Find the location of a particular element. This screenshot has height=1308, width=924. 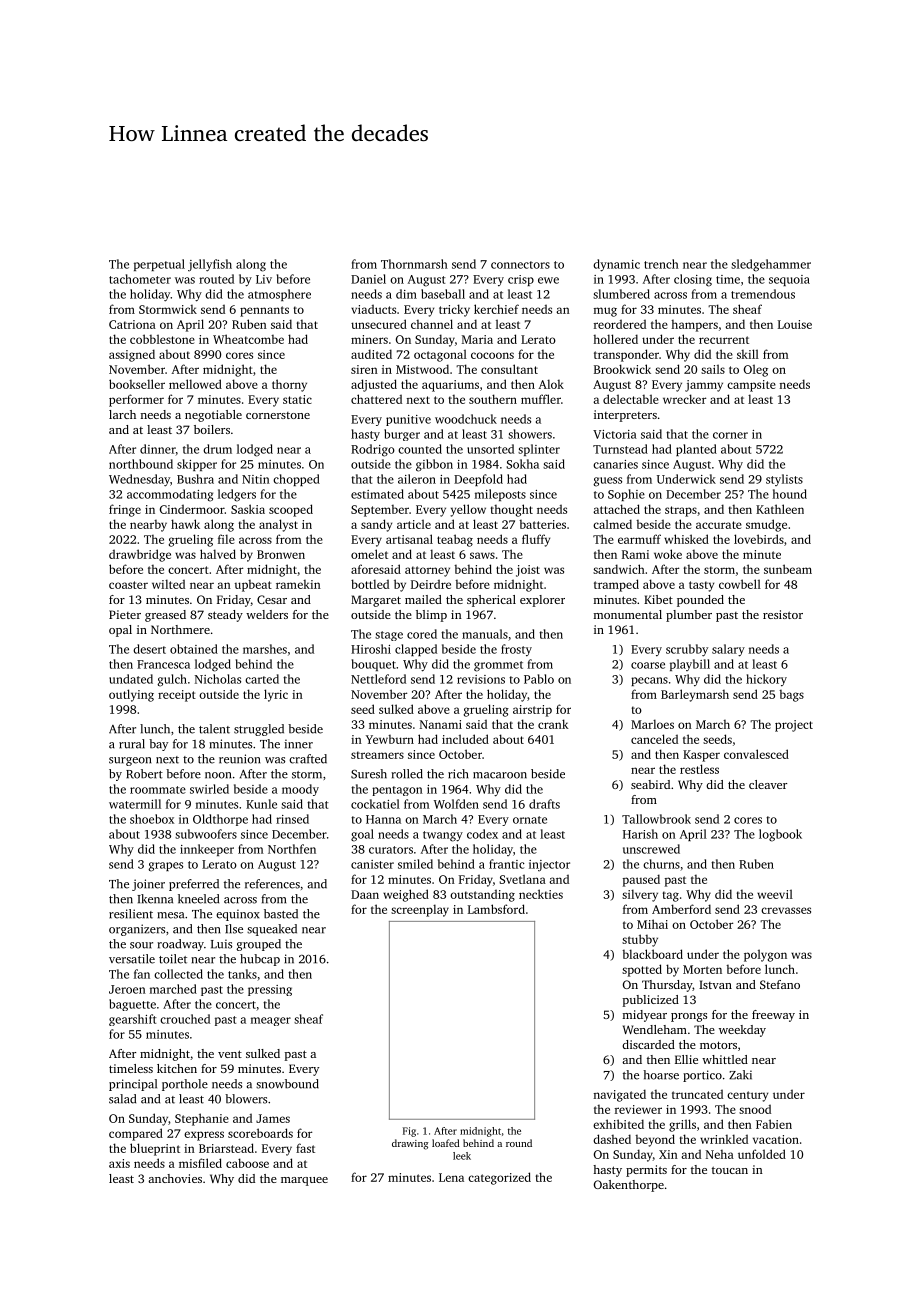

slumbered is located at coordinates (621, 294).
